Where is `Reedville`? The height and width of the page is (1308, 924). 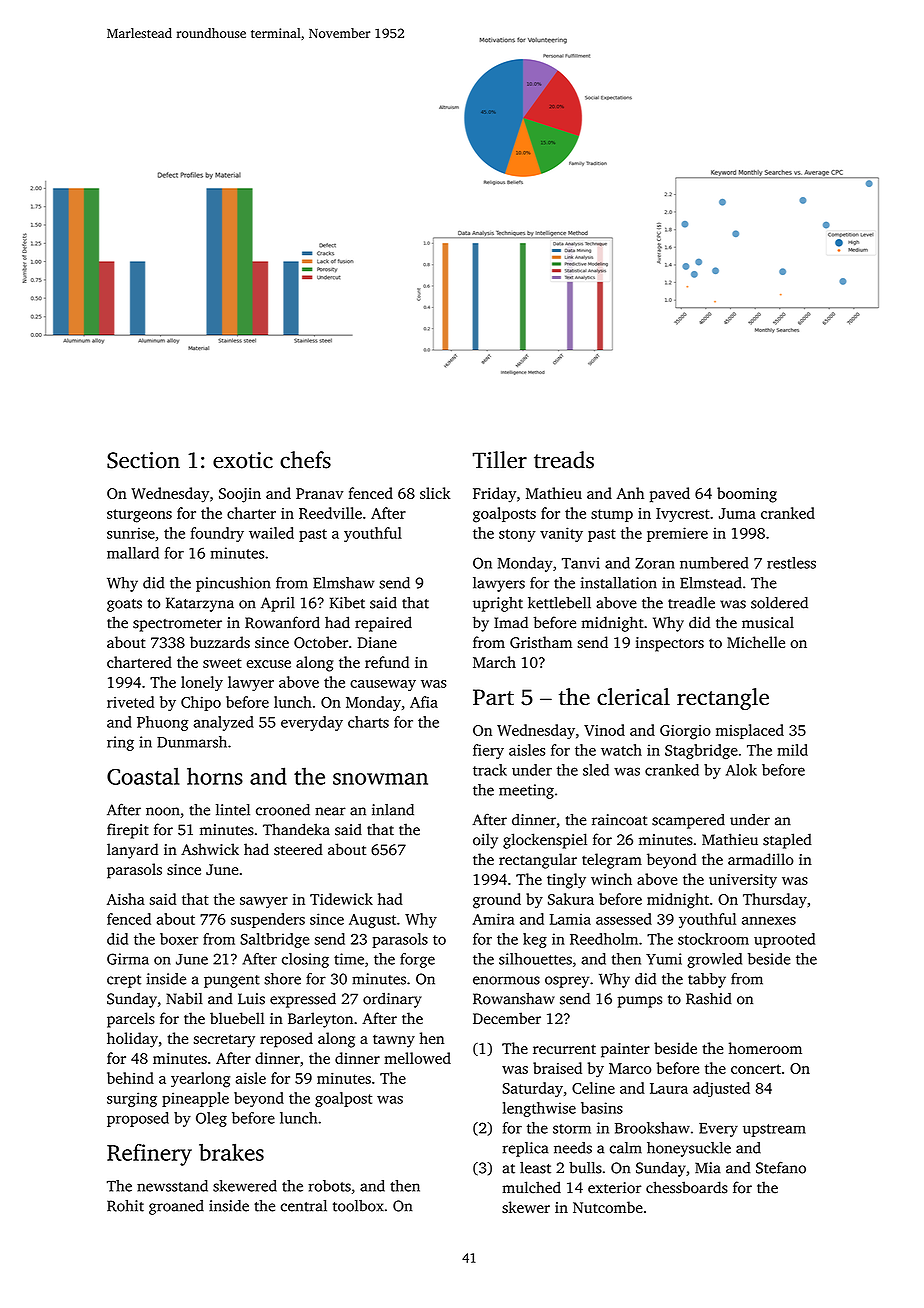
Reedville is located at coordinates (330, 513).
